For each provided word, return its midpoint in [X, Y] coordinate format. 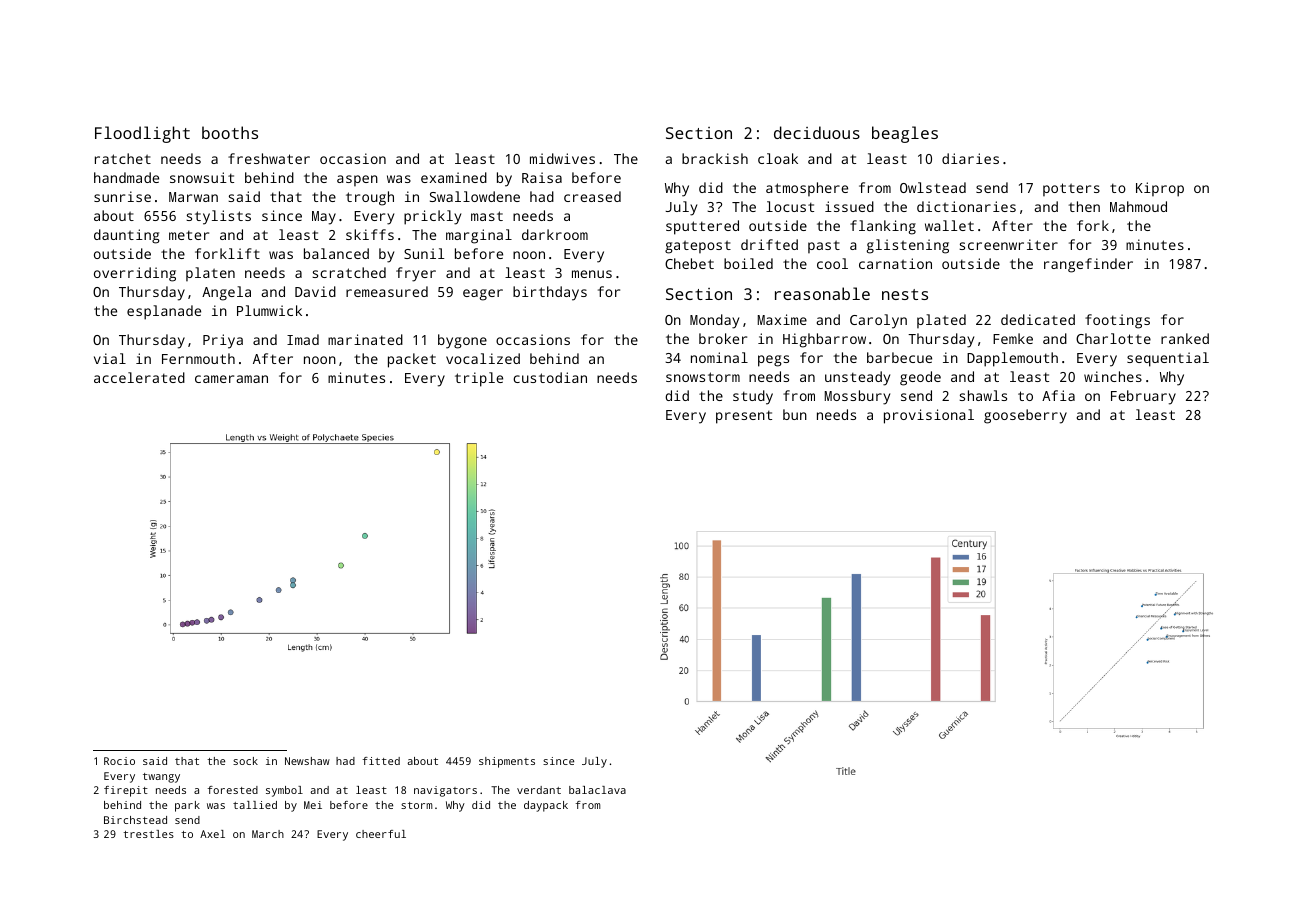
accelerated [139, 377]
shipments [507, 762]
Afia [1058, 395]
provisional [929, 416]
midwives [562, 158]
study [753, 397]
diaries [970, 158]
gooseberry [1025, 416]
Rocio [119, 761]
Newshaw [307, 761]
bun [795, 414]
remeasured [387, 291]
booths [230, 132]
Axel [212, 834]
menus [592, 274]
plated [941, 321]
